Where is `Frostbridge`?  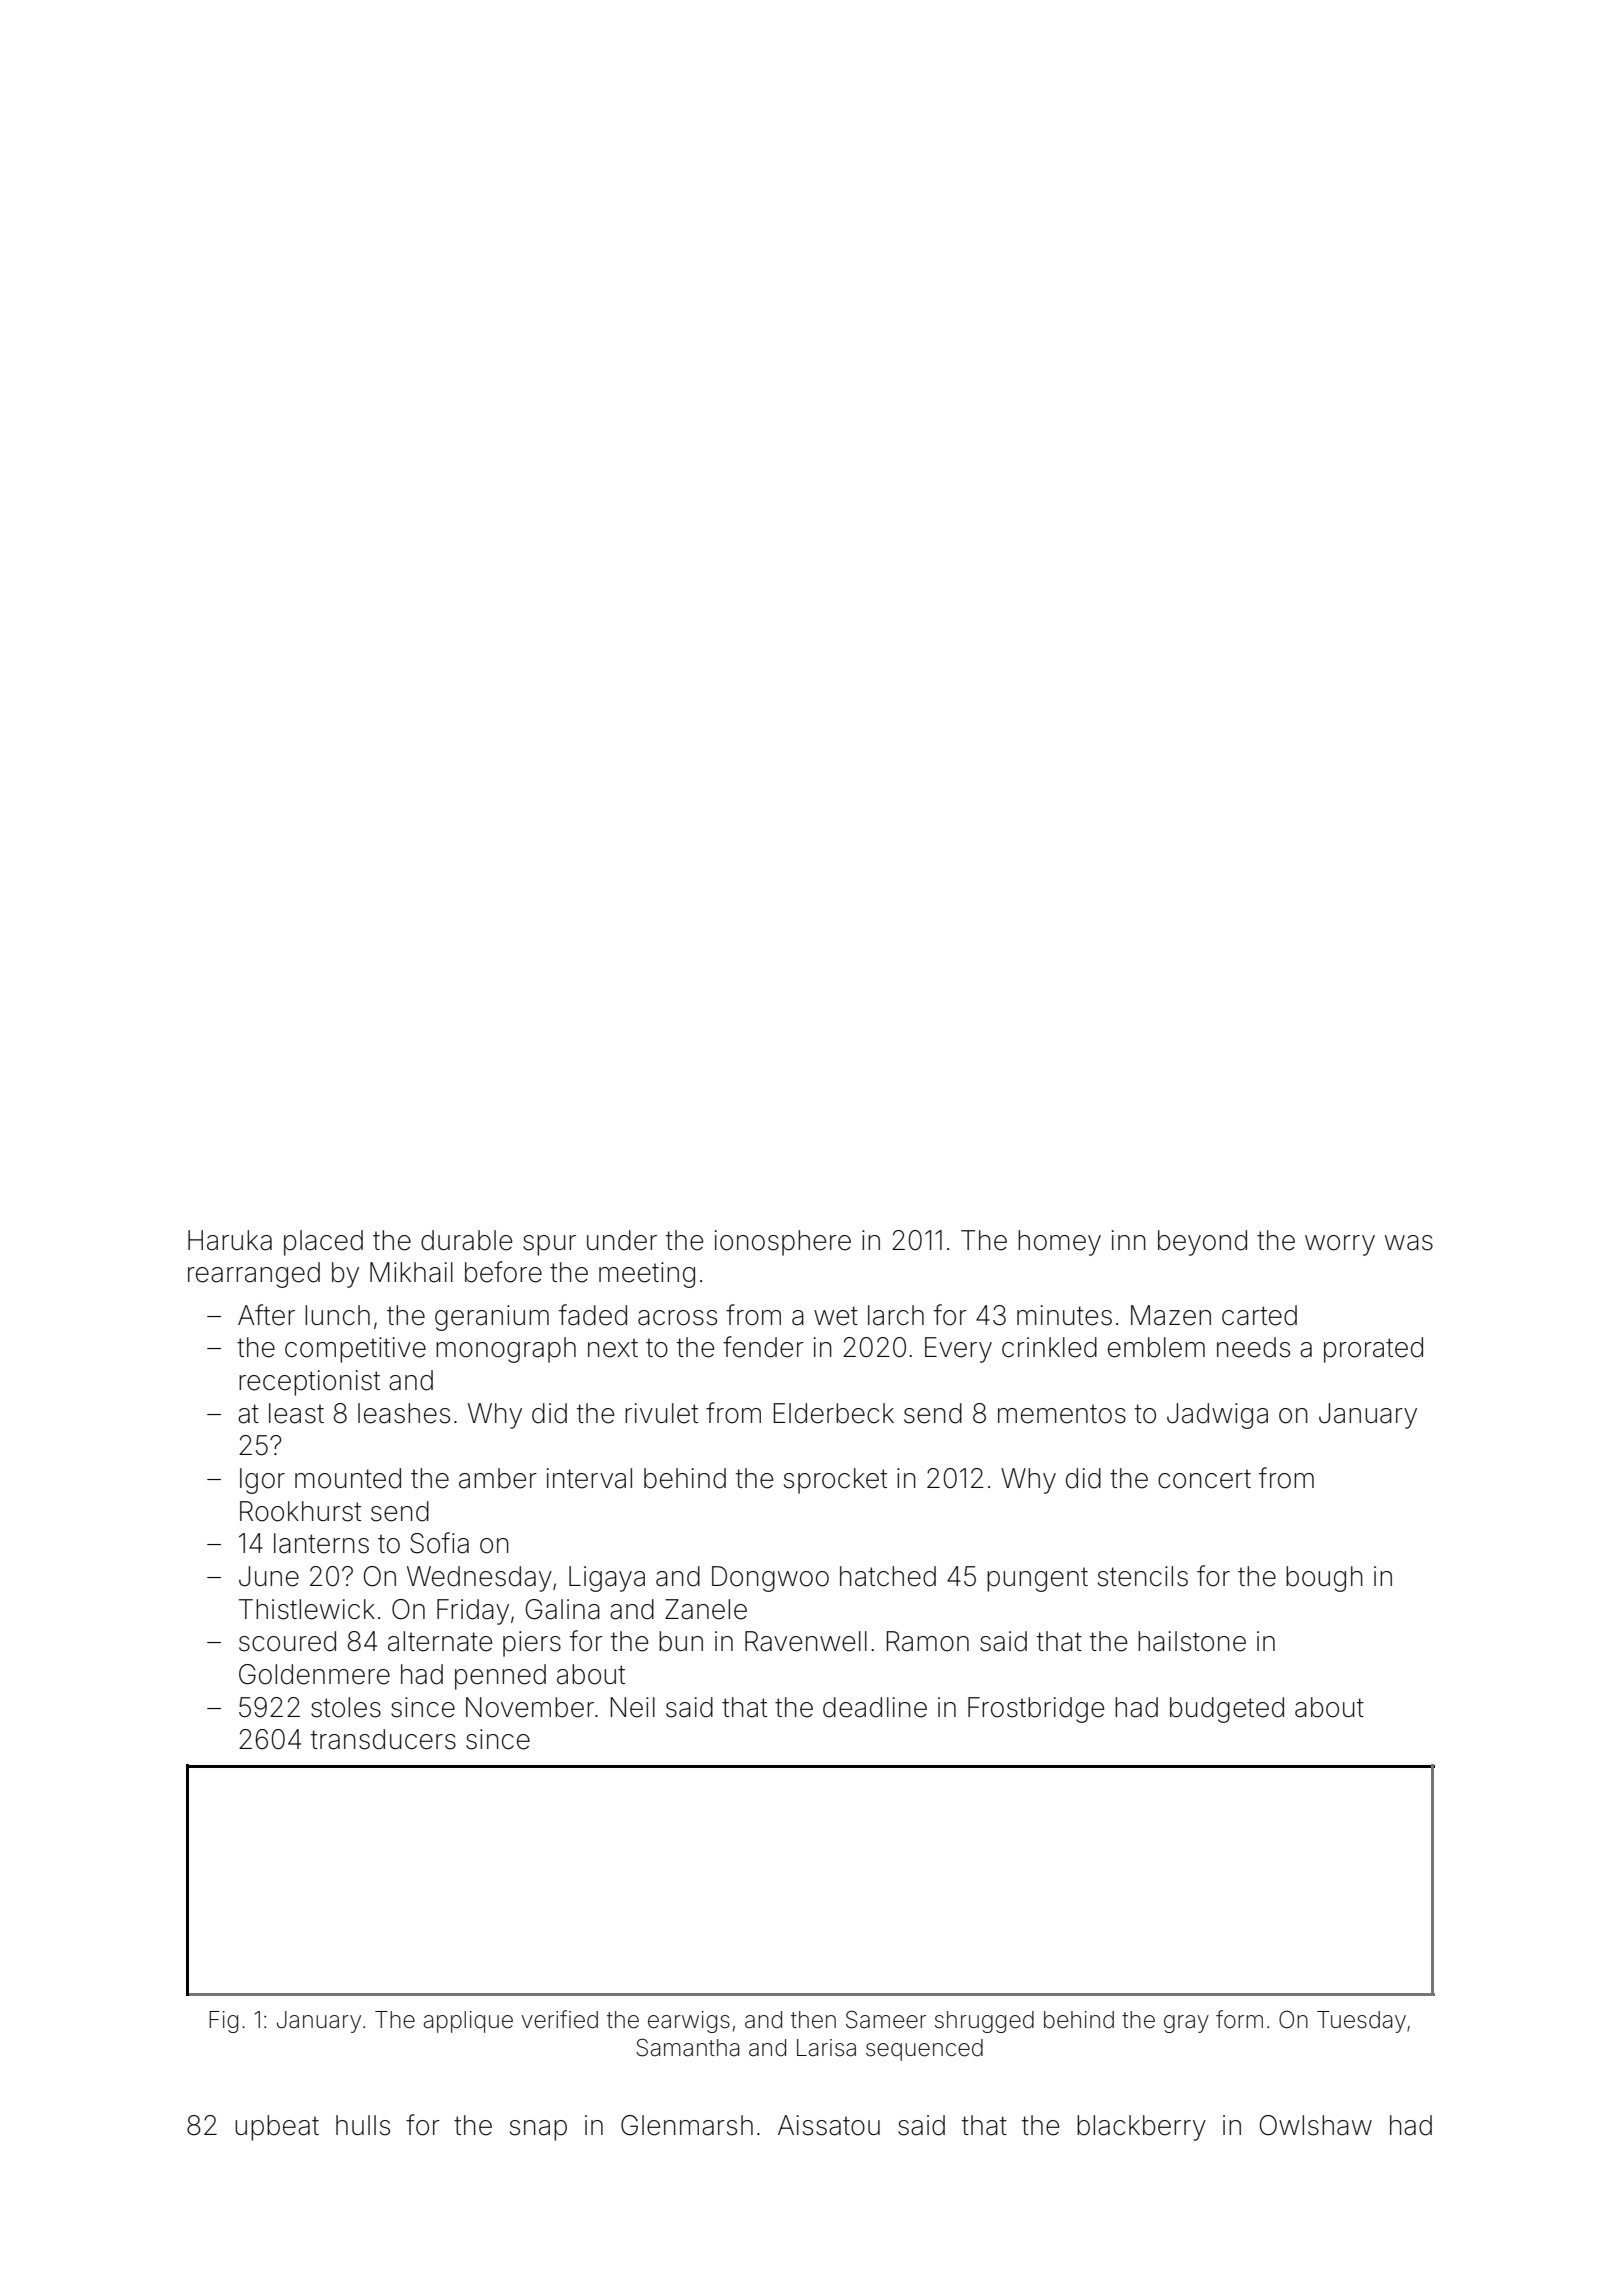
Frostbridge is located at coordinates (1036, 1710).
